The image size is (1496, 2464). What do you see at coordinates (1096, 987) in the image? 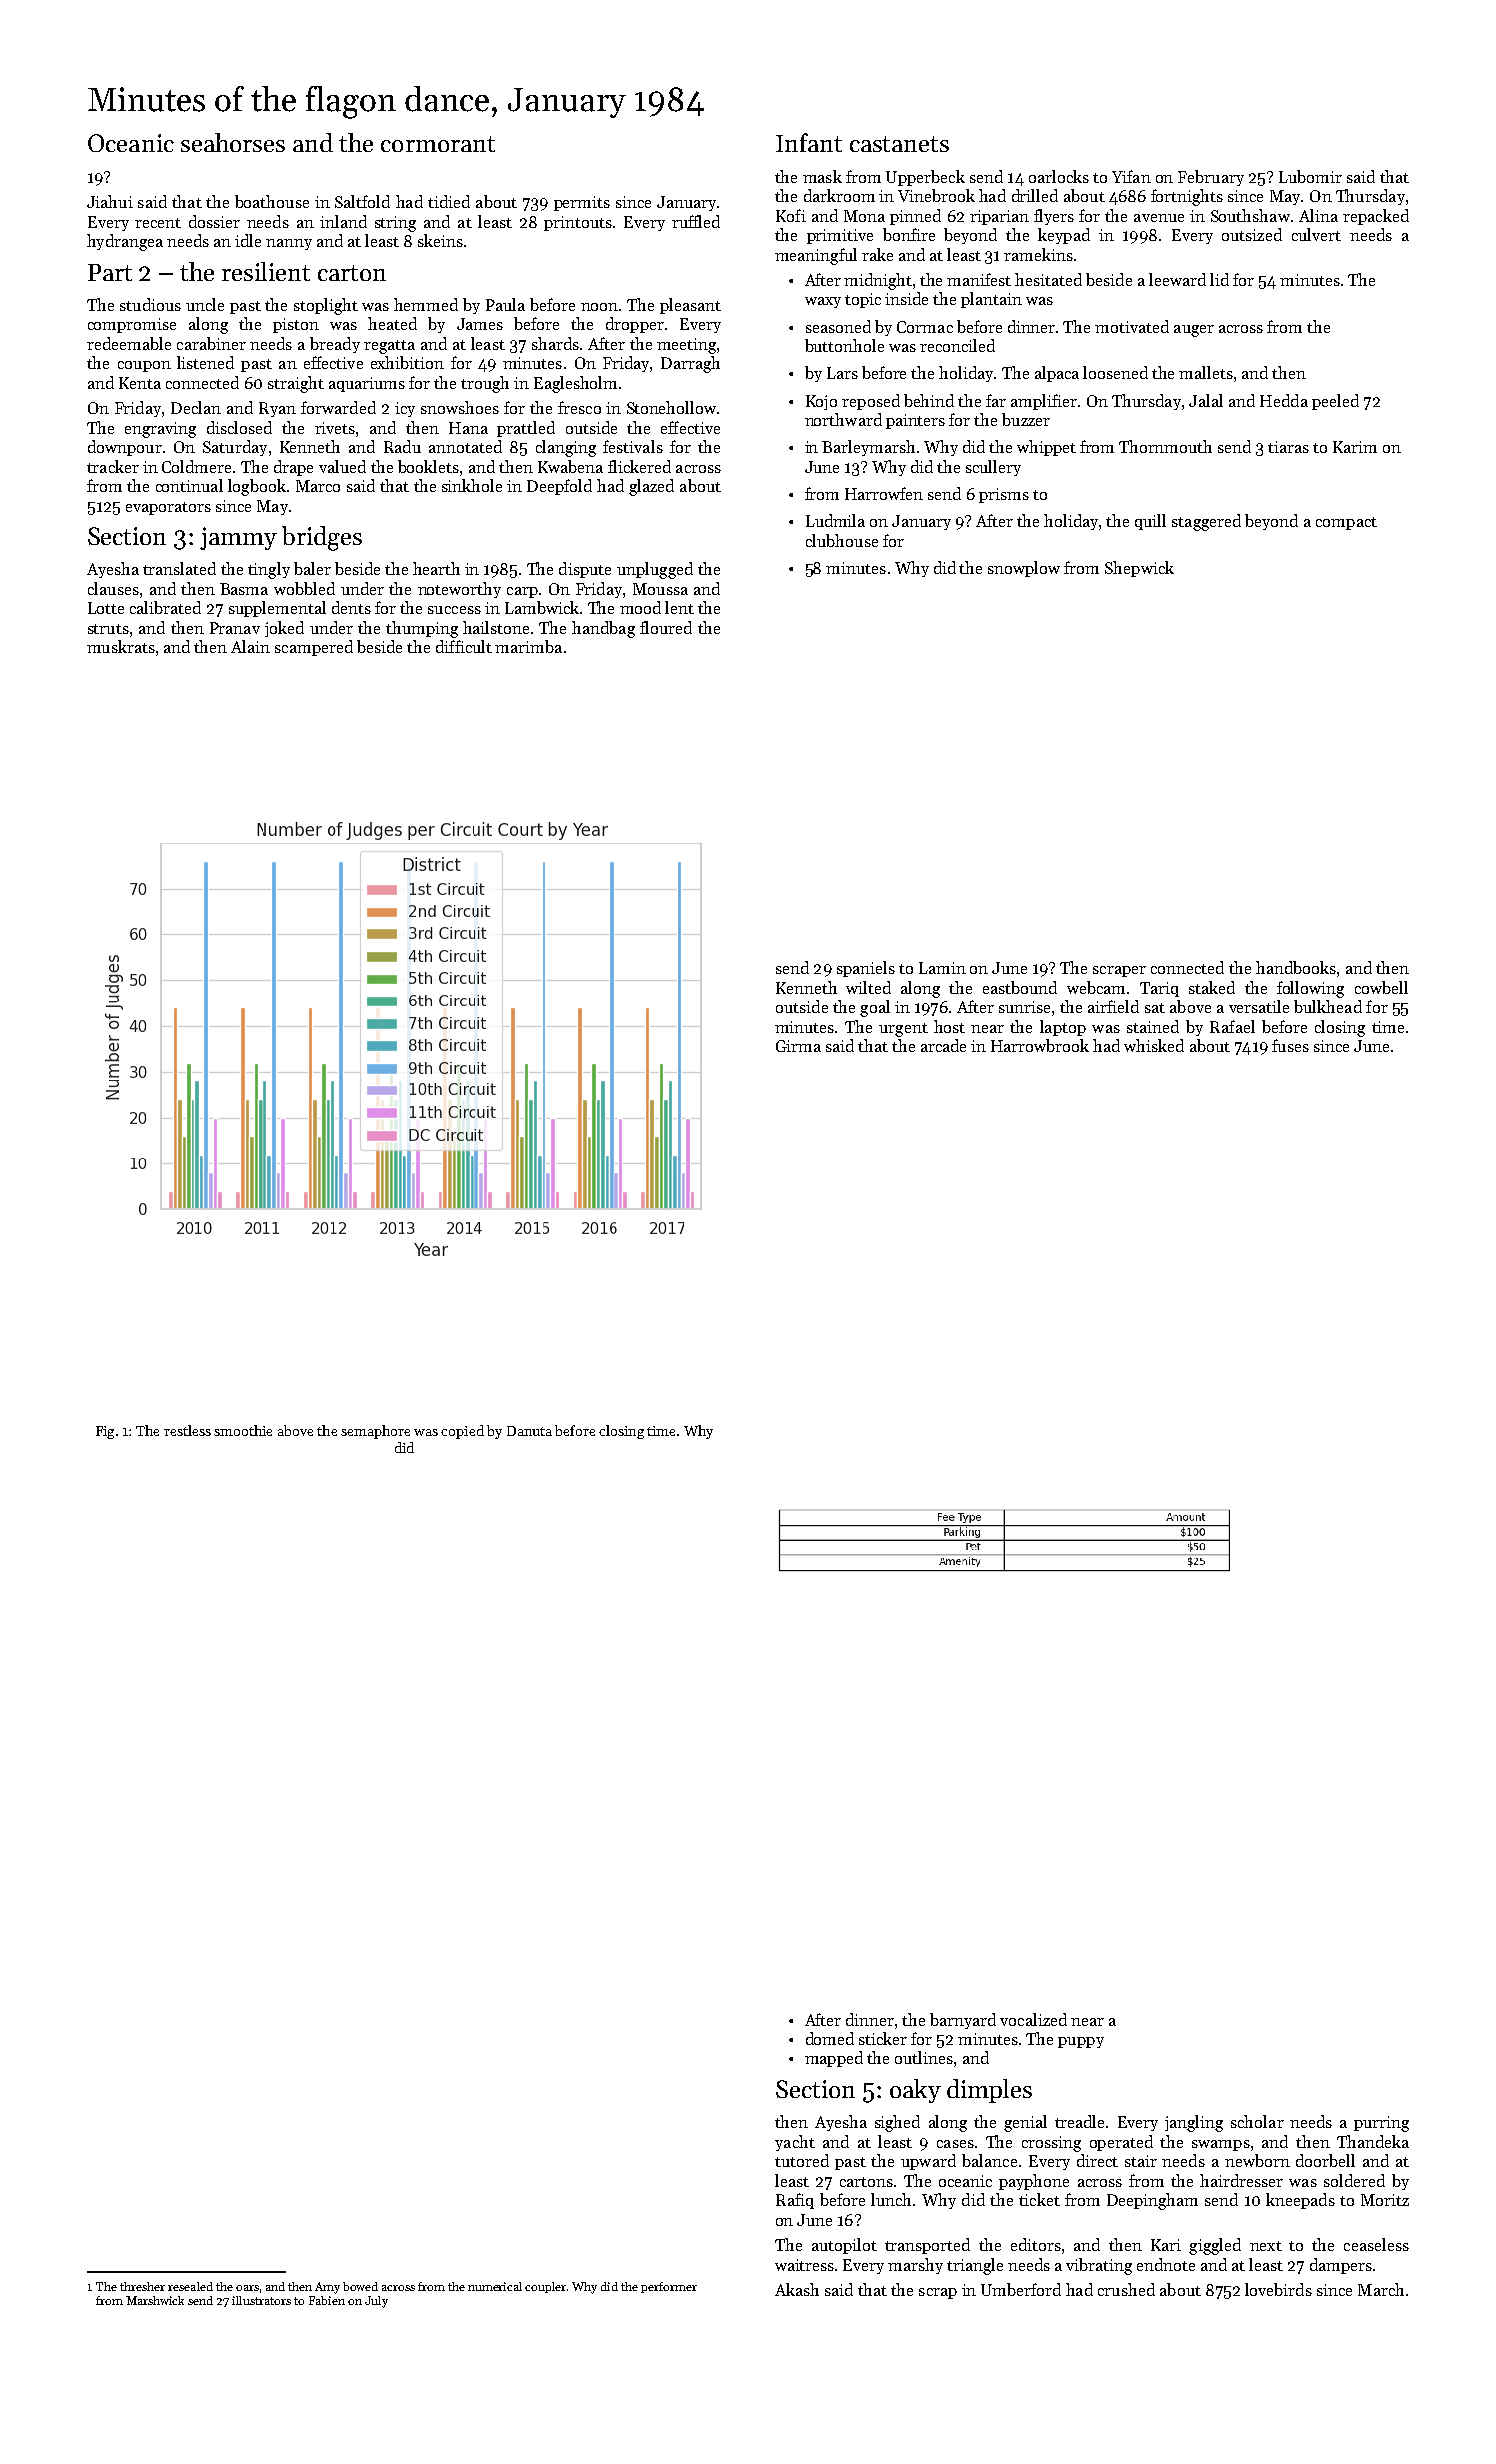
I see `webcam` at bounding box center [1096, 987].
